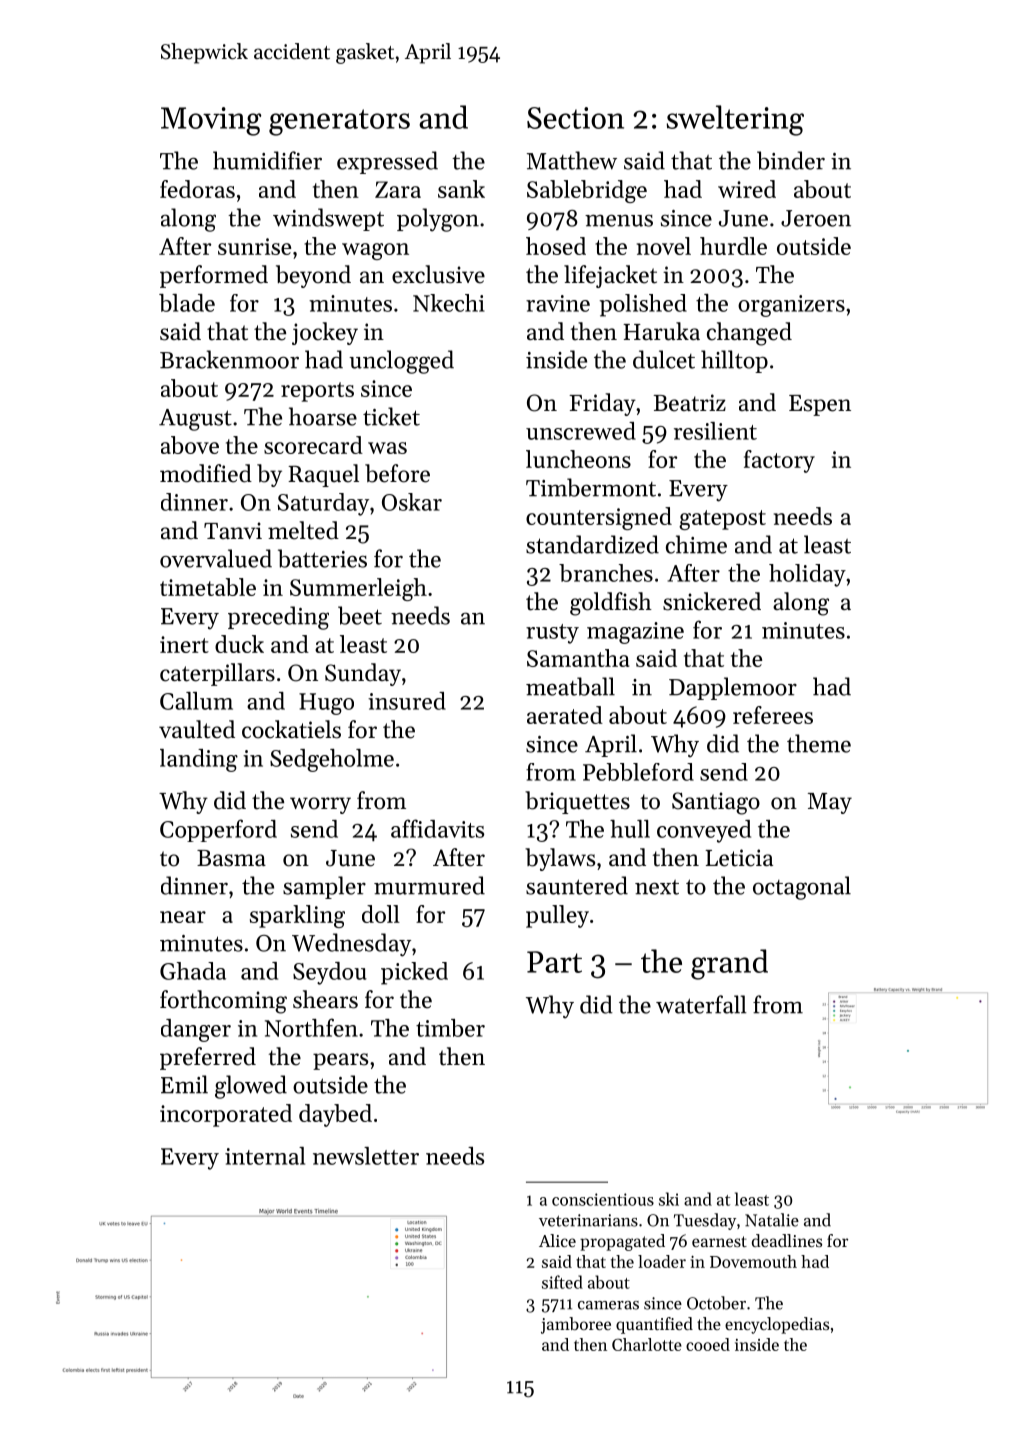 Image resolution: width=1011 pixels, height=1436 pixels. Describe the element at coordinates (576, 1325) in the screenshot. I see `jamboree` at that location.
